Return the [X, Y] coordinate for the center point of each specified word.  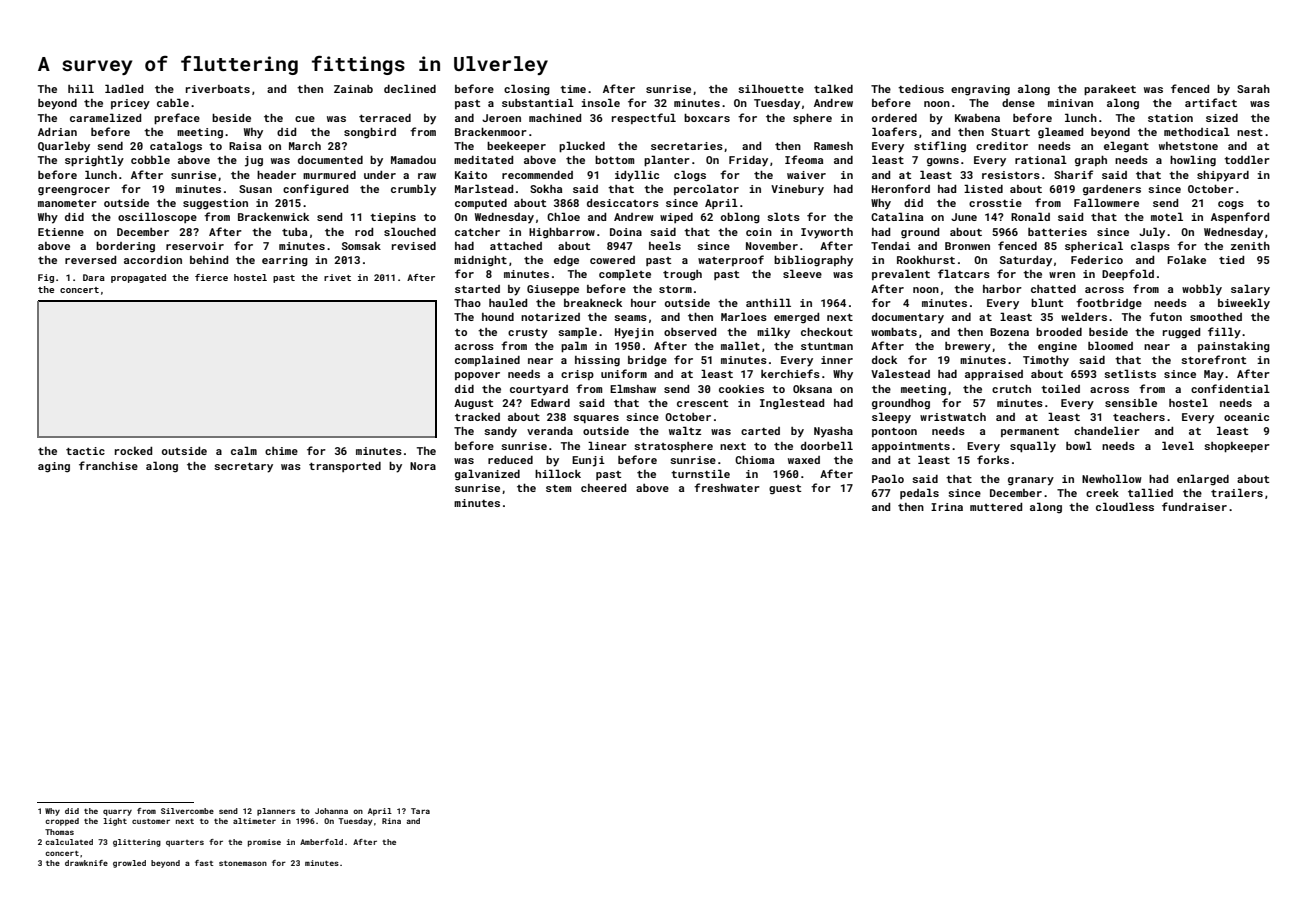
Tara [420, 811]
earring [285, 261]
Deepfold [1128, 274]
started [477, 289]
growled [129, 864]
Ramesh [833, 146]
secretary [243, 468]
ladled [124, 88]
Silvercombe [187, 811]
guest [785, 490]
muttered [996, 507]
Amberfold [321, 842]
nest [1250, 132]
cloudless [1125, 506]
